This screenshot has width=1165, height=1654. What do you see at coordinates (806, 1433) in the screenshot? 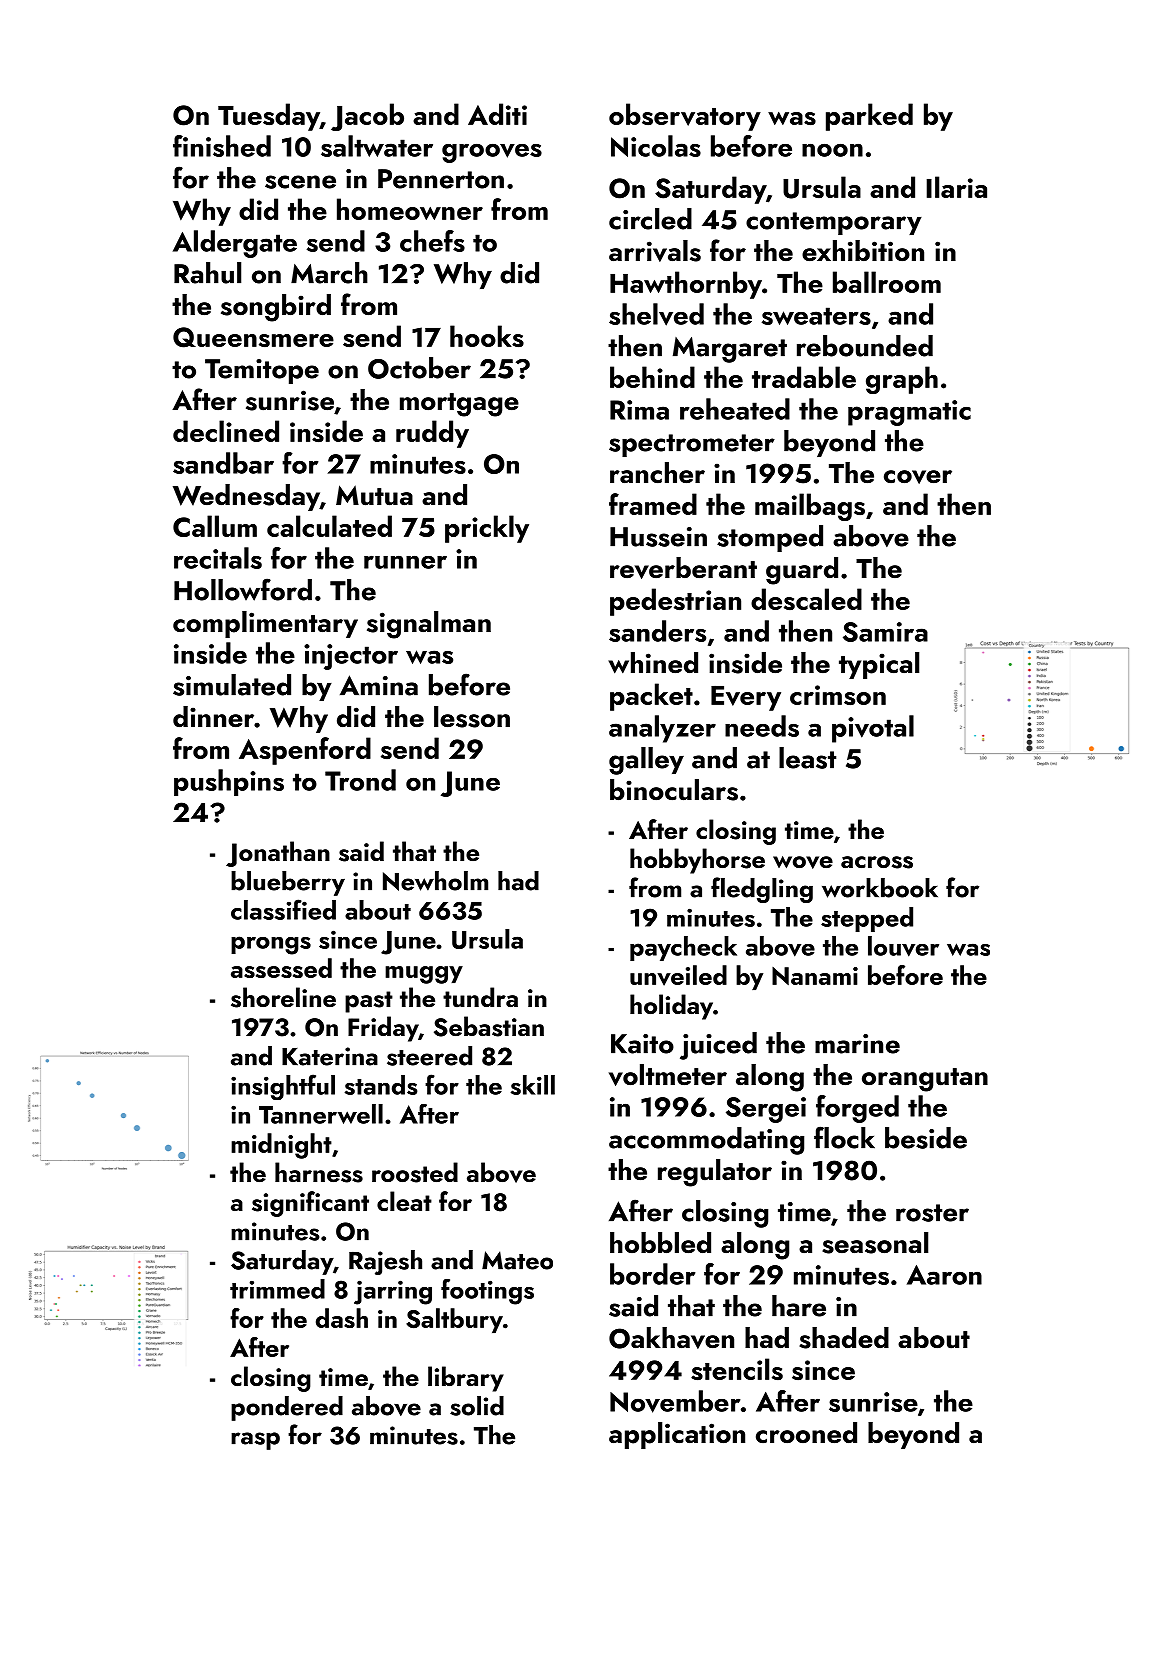
I see `crooned` at bounding box center [806, 1433].
